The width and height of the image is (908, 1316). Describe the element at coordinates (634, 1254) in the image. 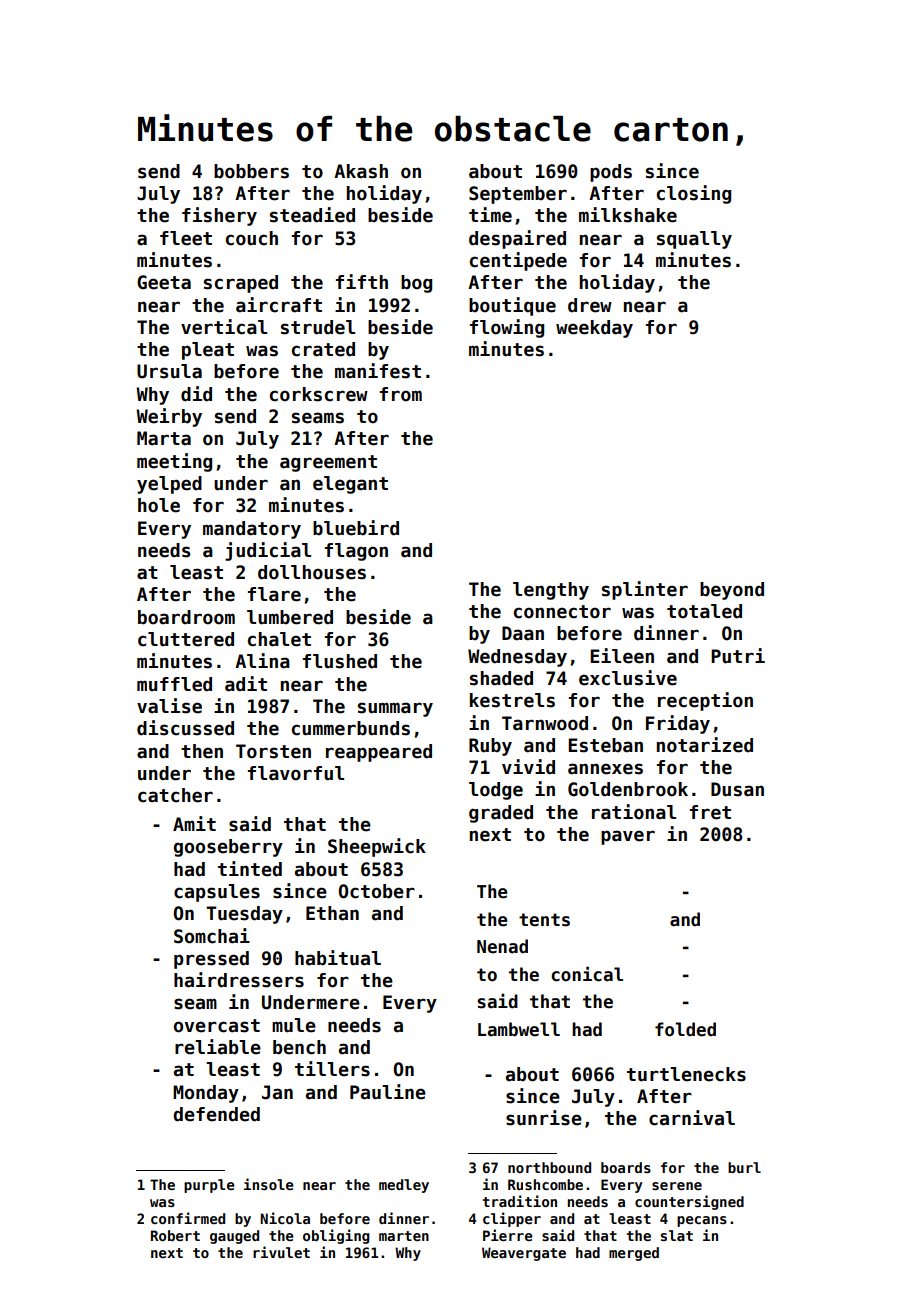

I see `merged` at that location.
